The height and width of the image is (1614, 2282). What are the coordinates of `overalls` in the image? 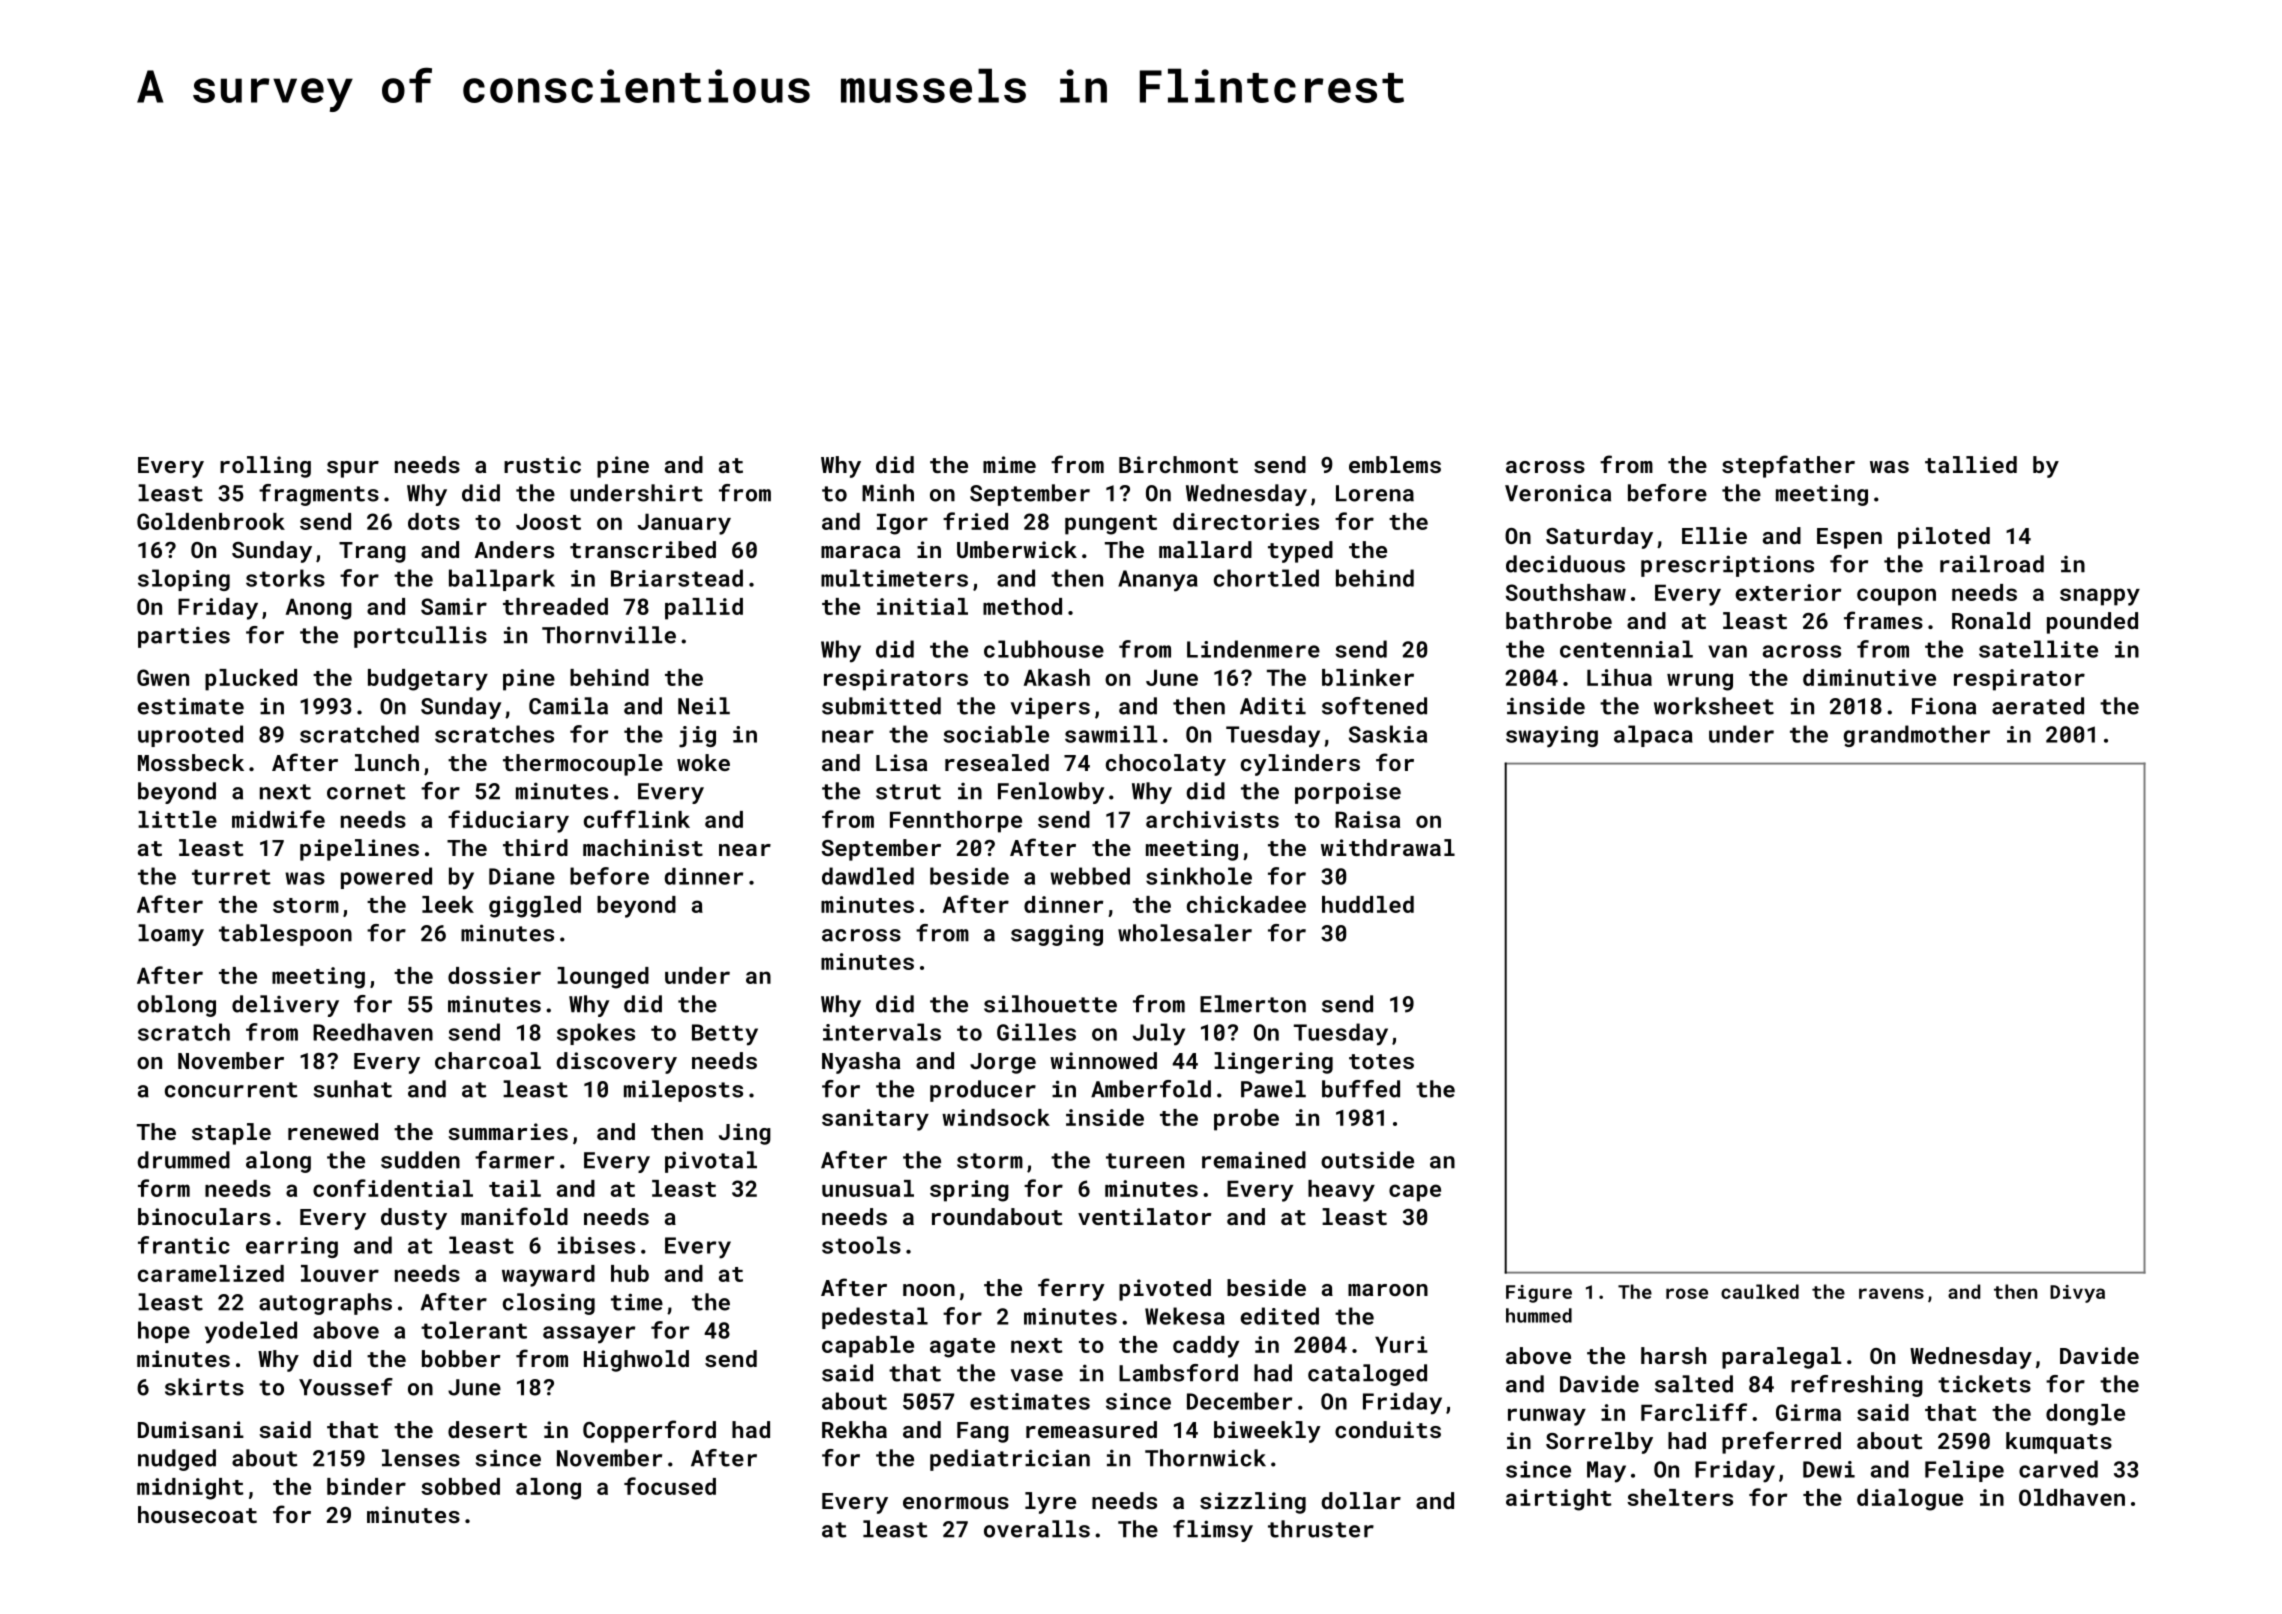 It's located at (1037, 1529).
